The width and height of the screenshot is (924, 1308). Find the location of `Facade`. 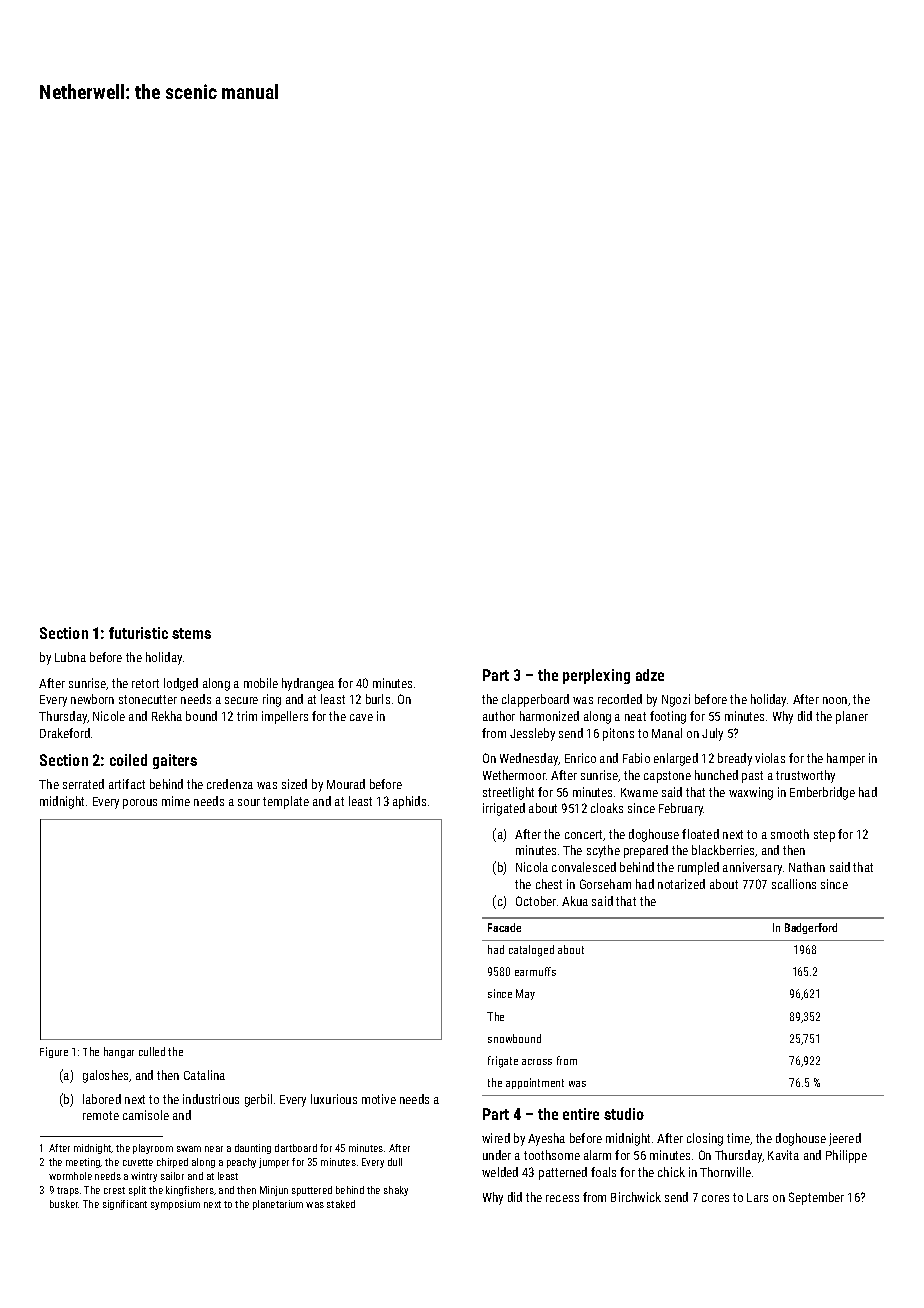

Facade is located at coordinates (504, 927).
